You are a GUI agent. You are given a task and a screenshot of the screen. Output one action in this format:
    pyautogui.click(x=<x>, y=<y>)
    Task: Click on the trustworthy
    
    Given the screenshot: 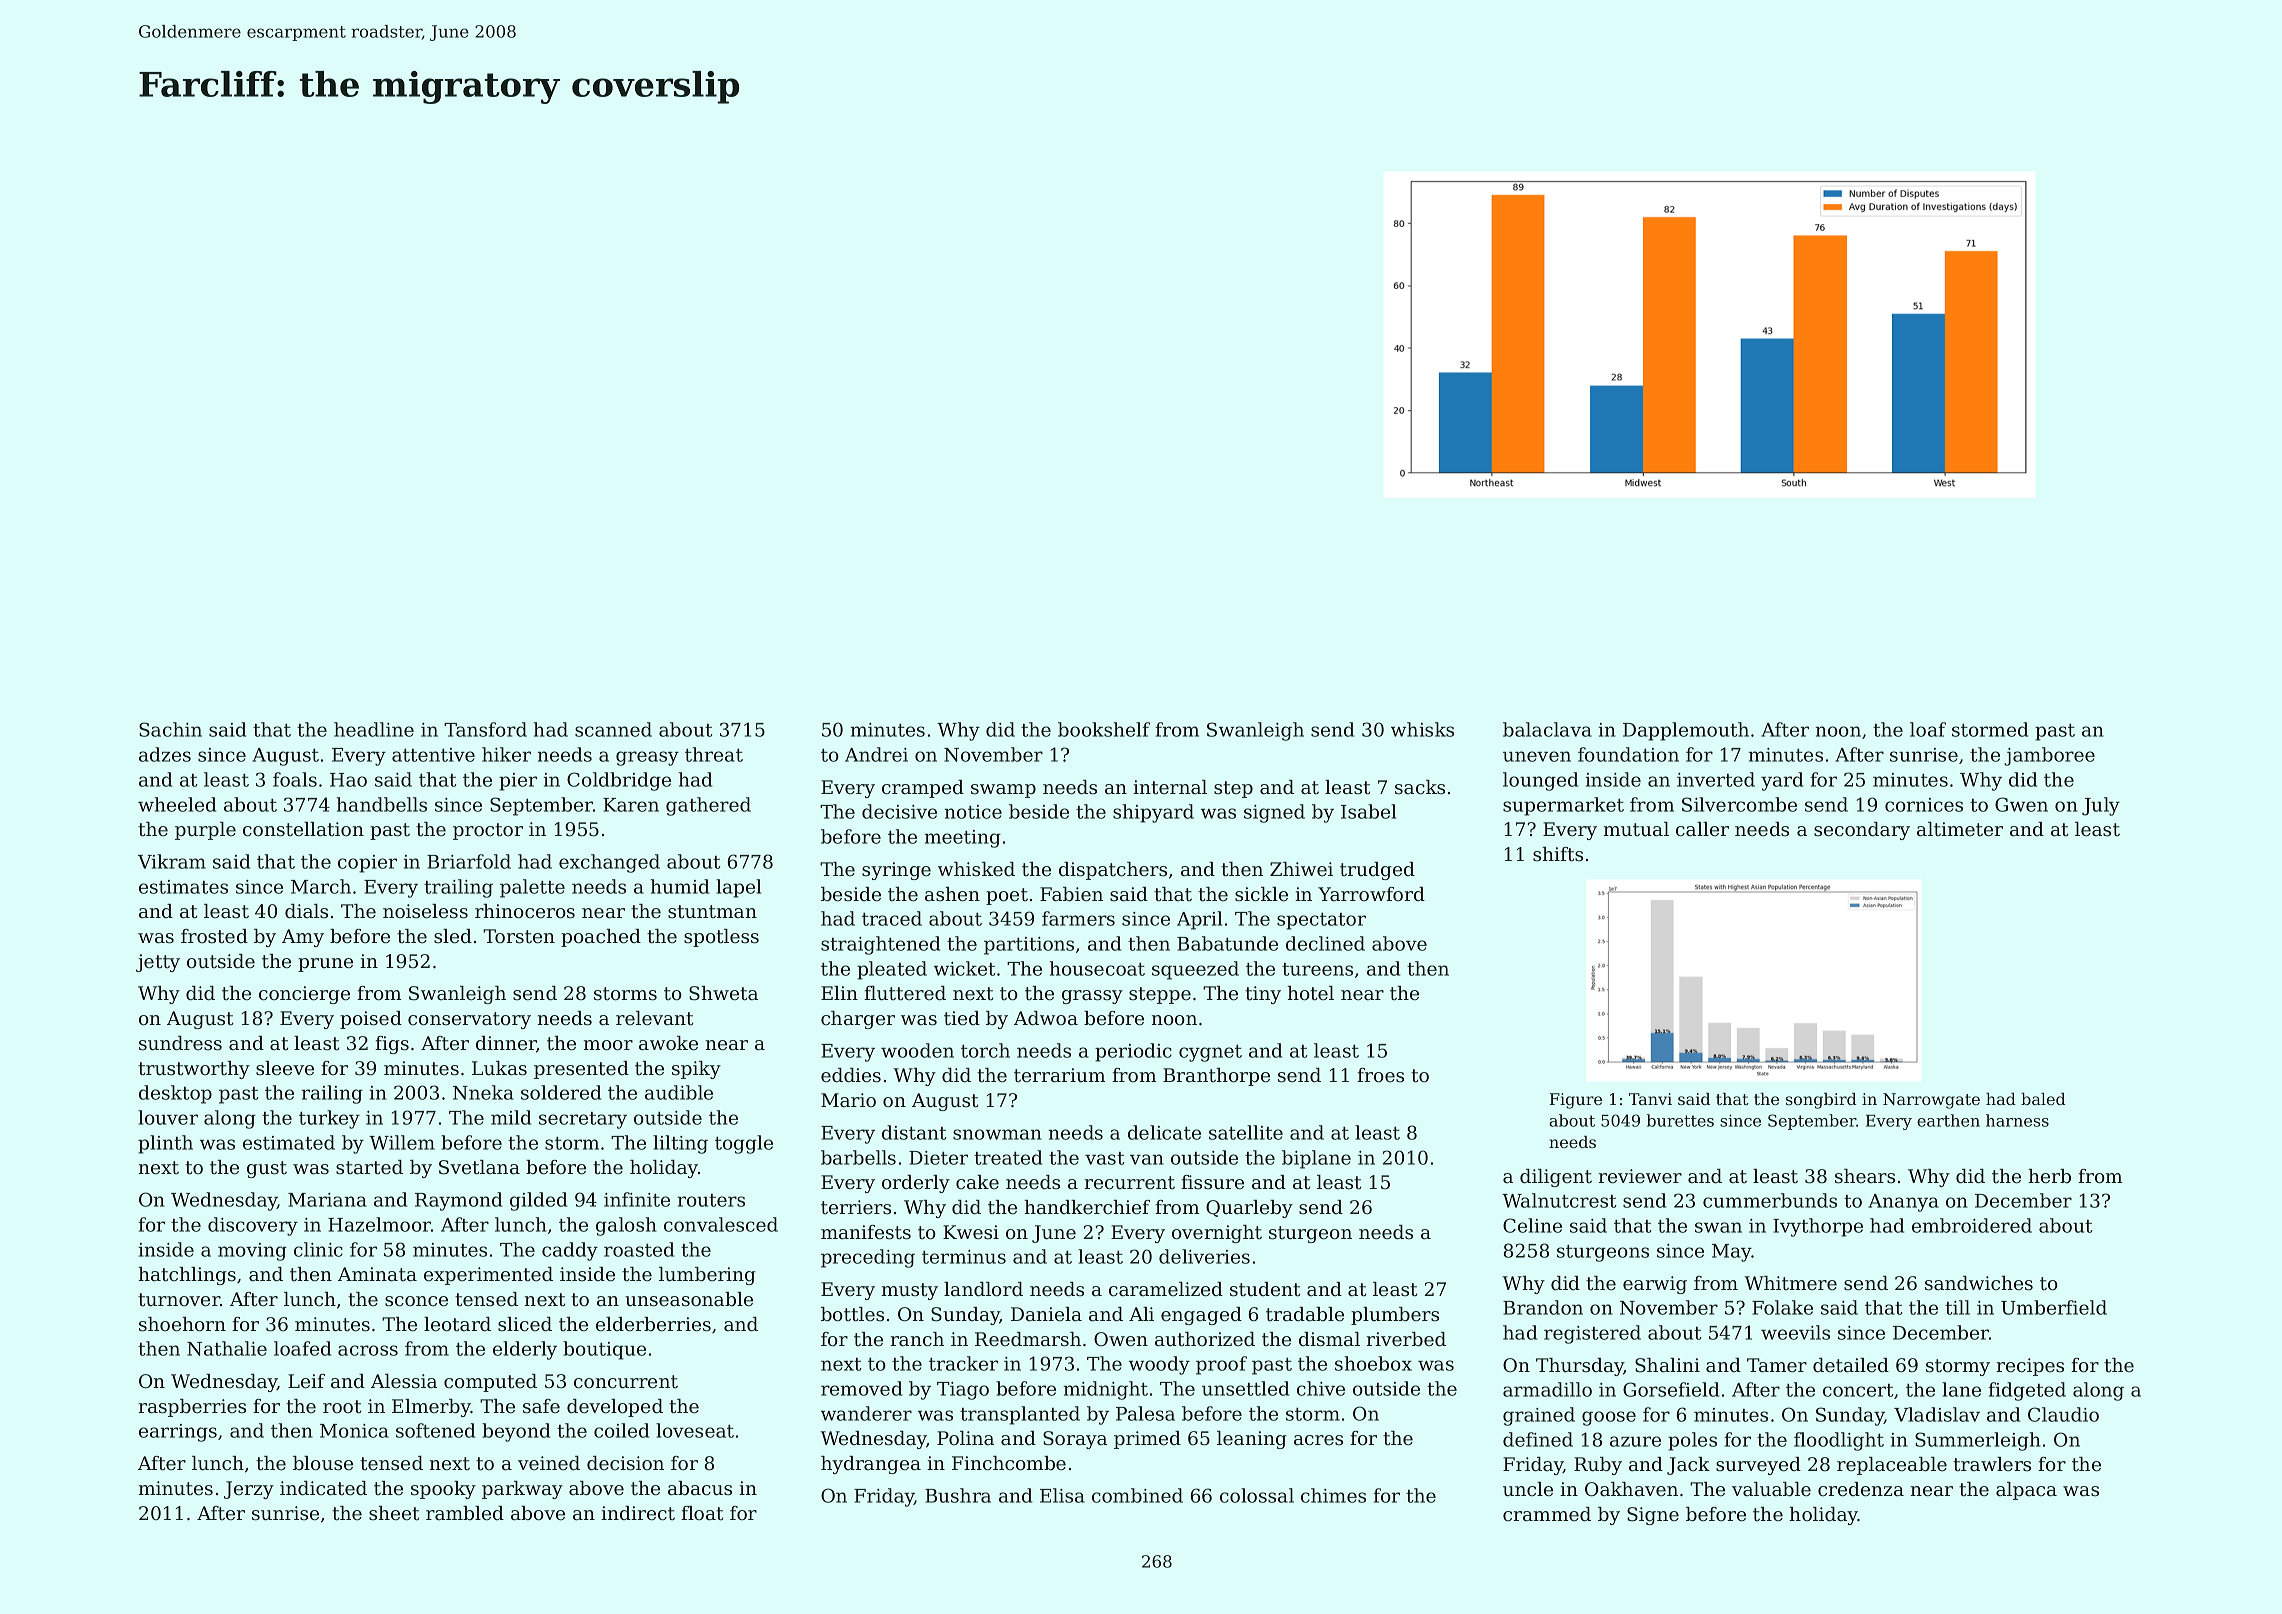 What is the action you would take?
    pyautogui.click(x=194, y=1070)
